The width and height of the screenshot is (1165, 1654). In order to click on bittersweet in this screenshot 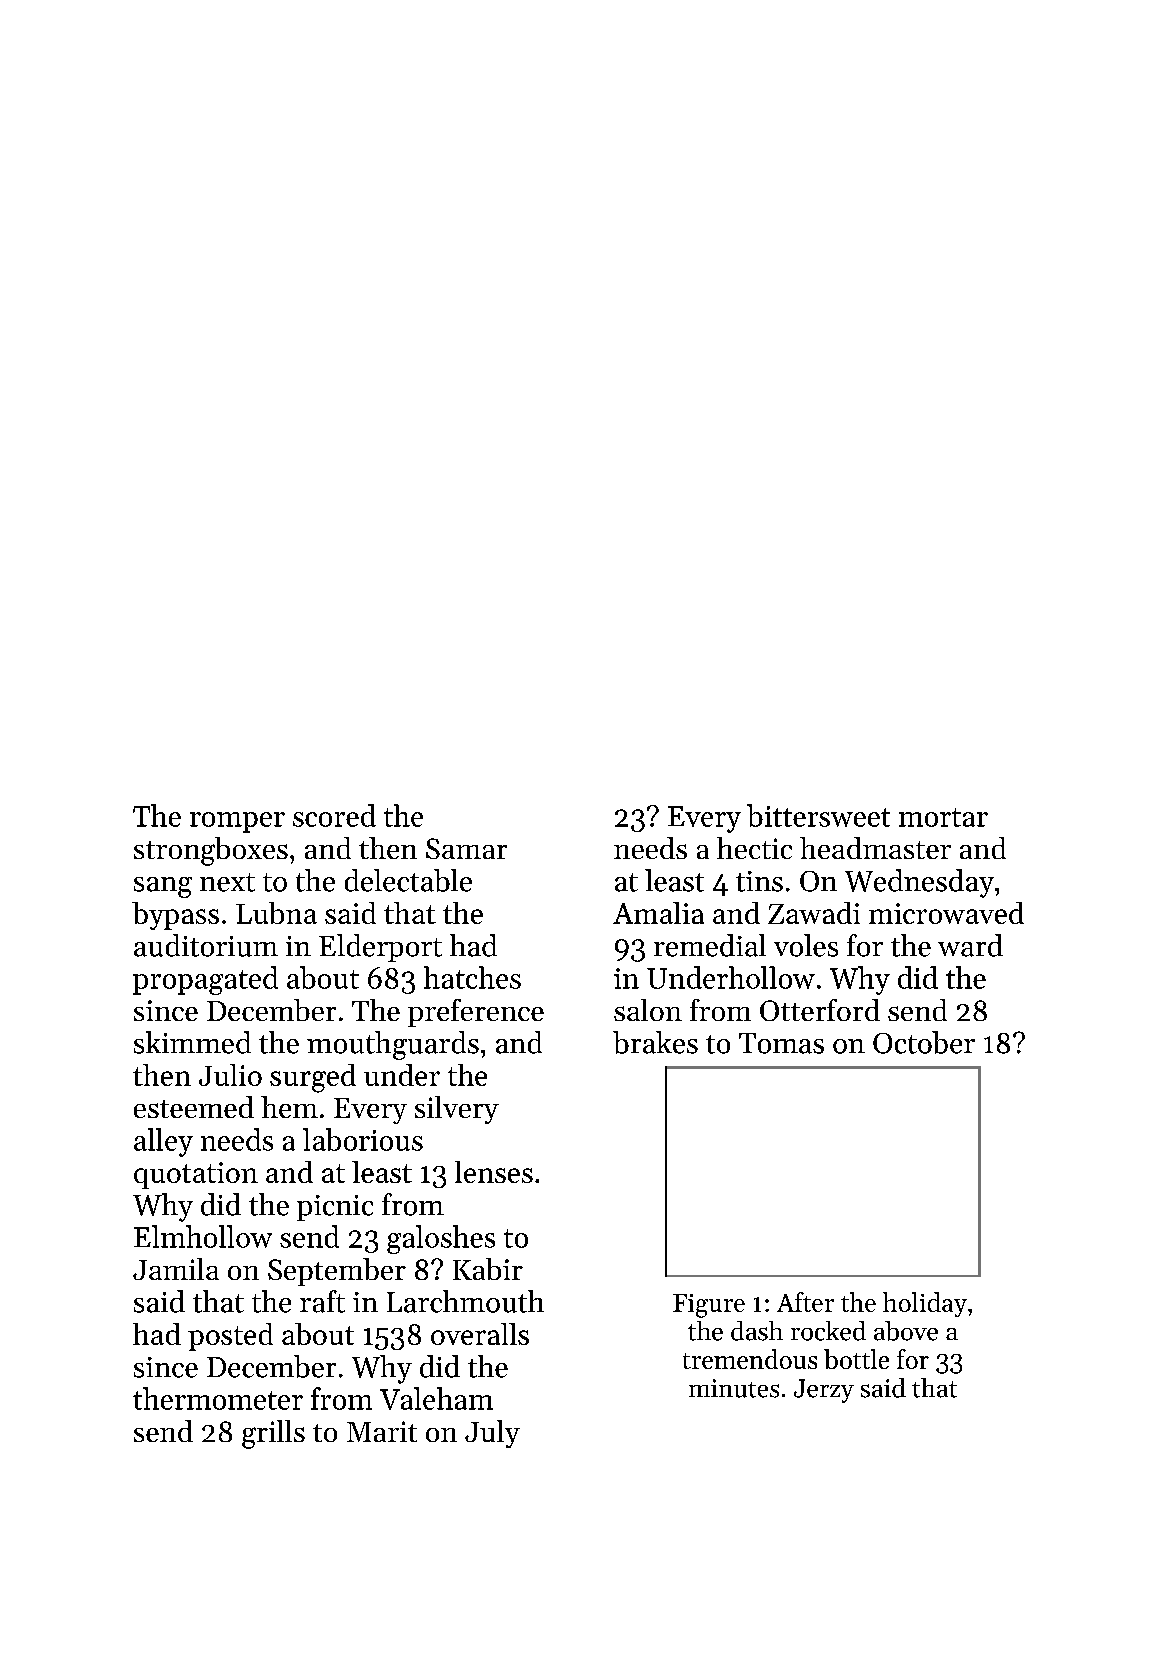, I will do `click(818, 815)`.
